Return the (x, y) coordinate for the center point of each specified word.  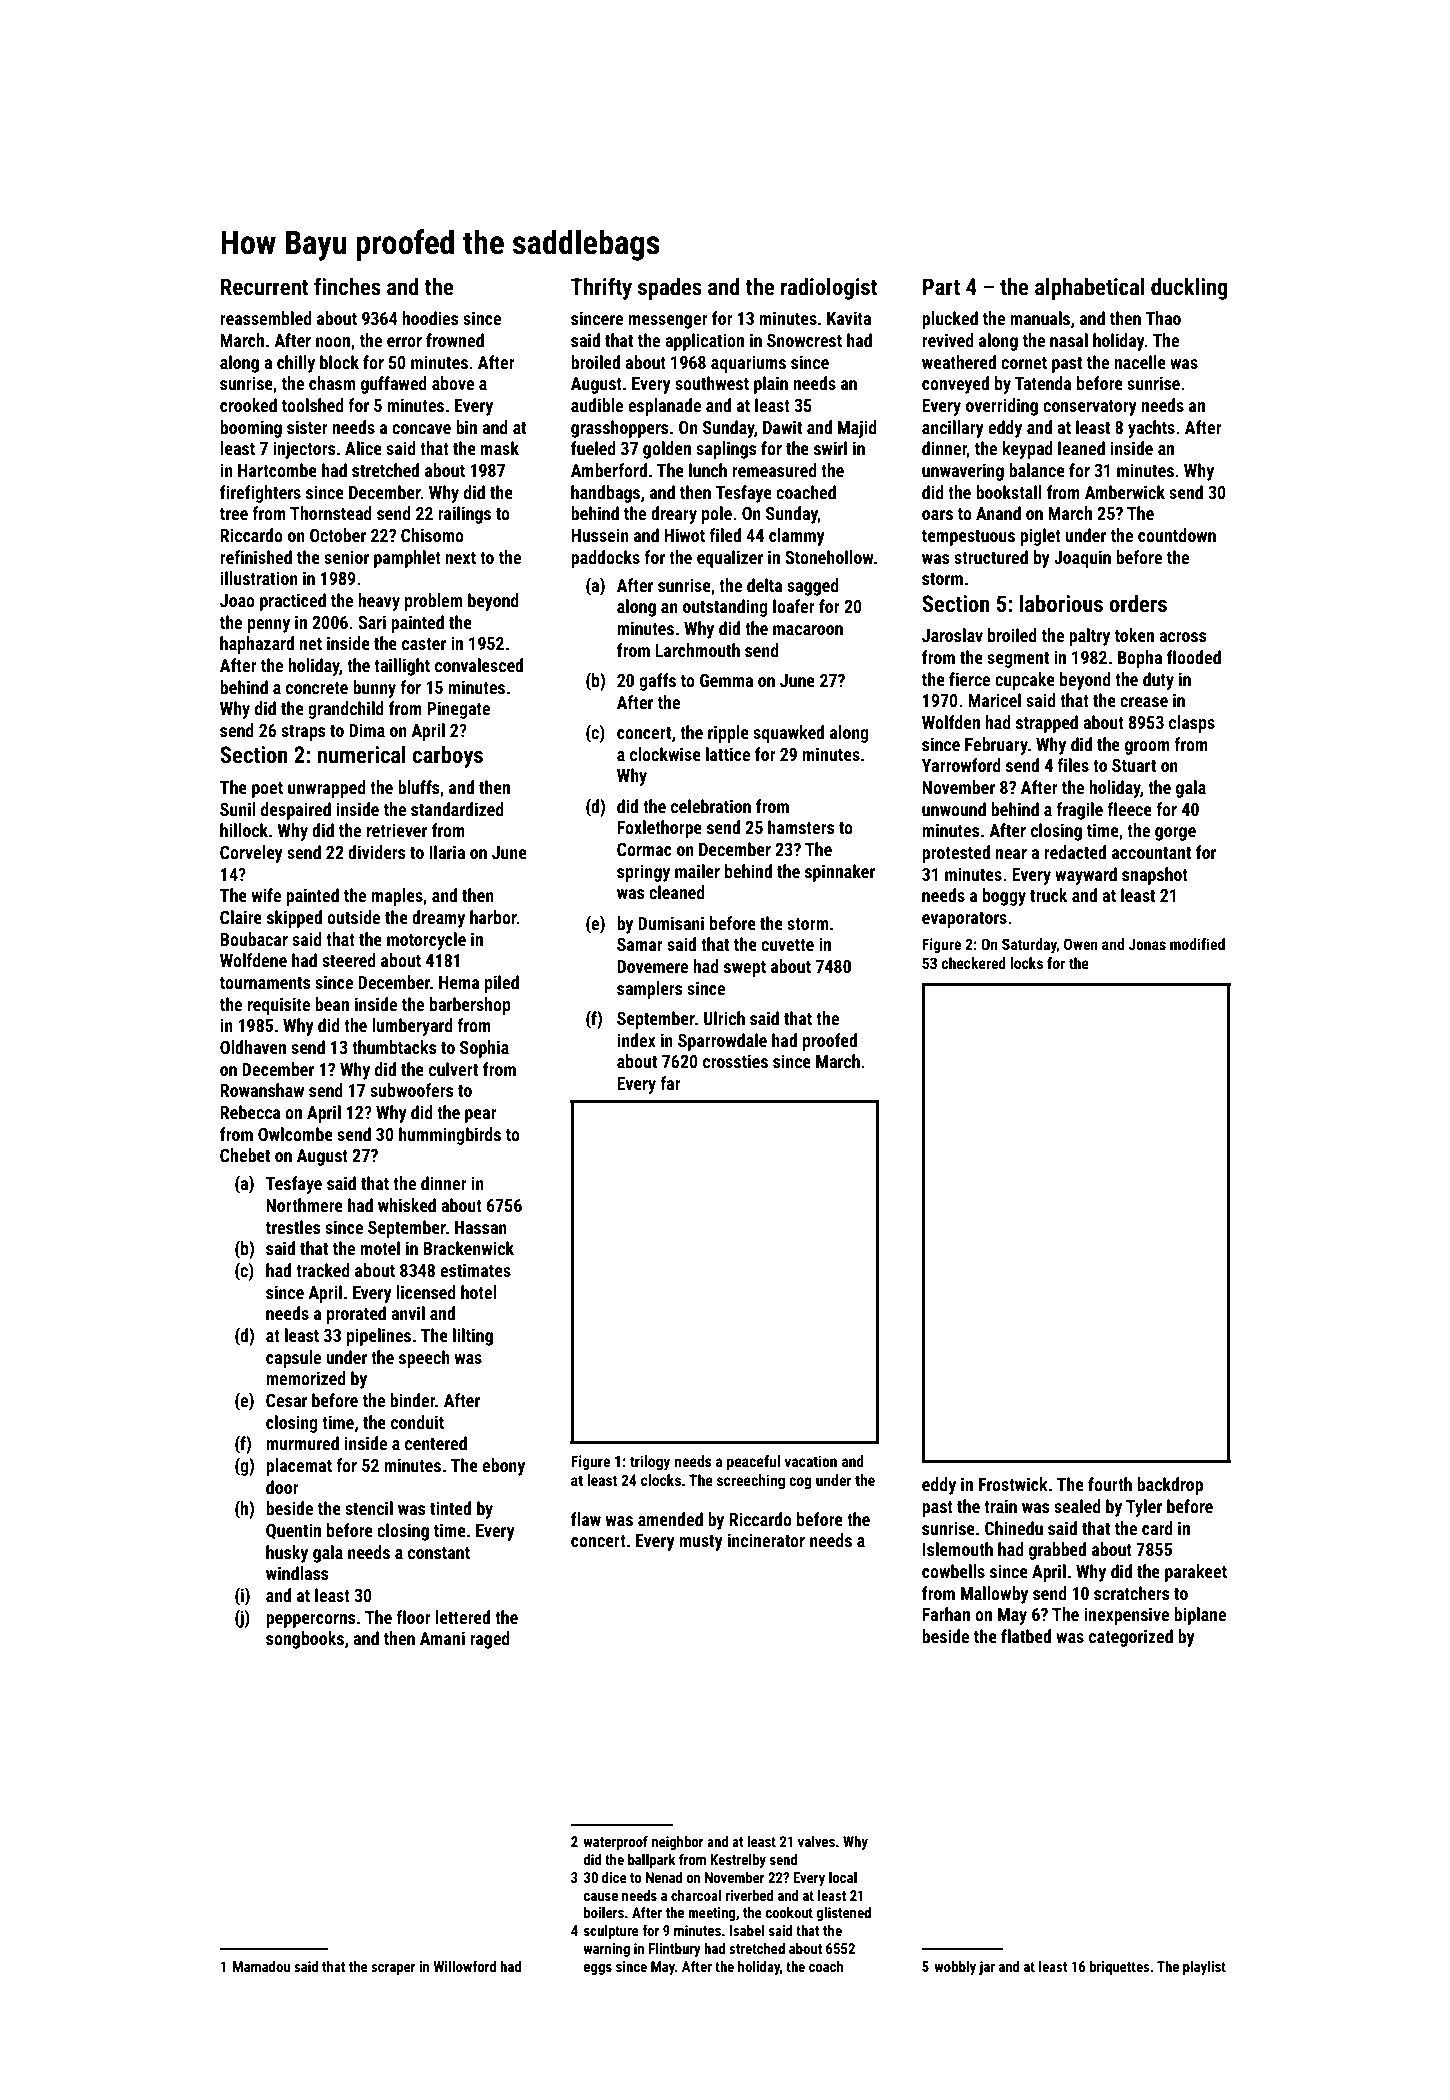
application (704, 342)
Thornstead (331, 513)
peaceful (753, 1462)
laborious (1061, 604)
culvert (453, 1069)
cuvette (787, 945)
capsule (293, 1359)
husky (287, 1554)
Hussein (600, 535)
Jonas (1147, 944)
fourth (1110, 1484)
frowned (455, 340)
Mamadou (261, 1966)
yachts (1151, 429)
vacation (810, 1461)
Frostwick (1013, 1484)
